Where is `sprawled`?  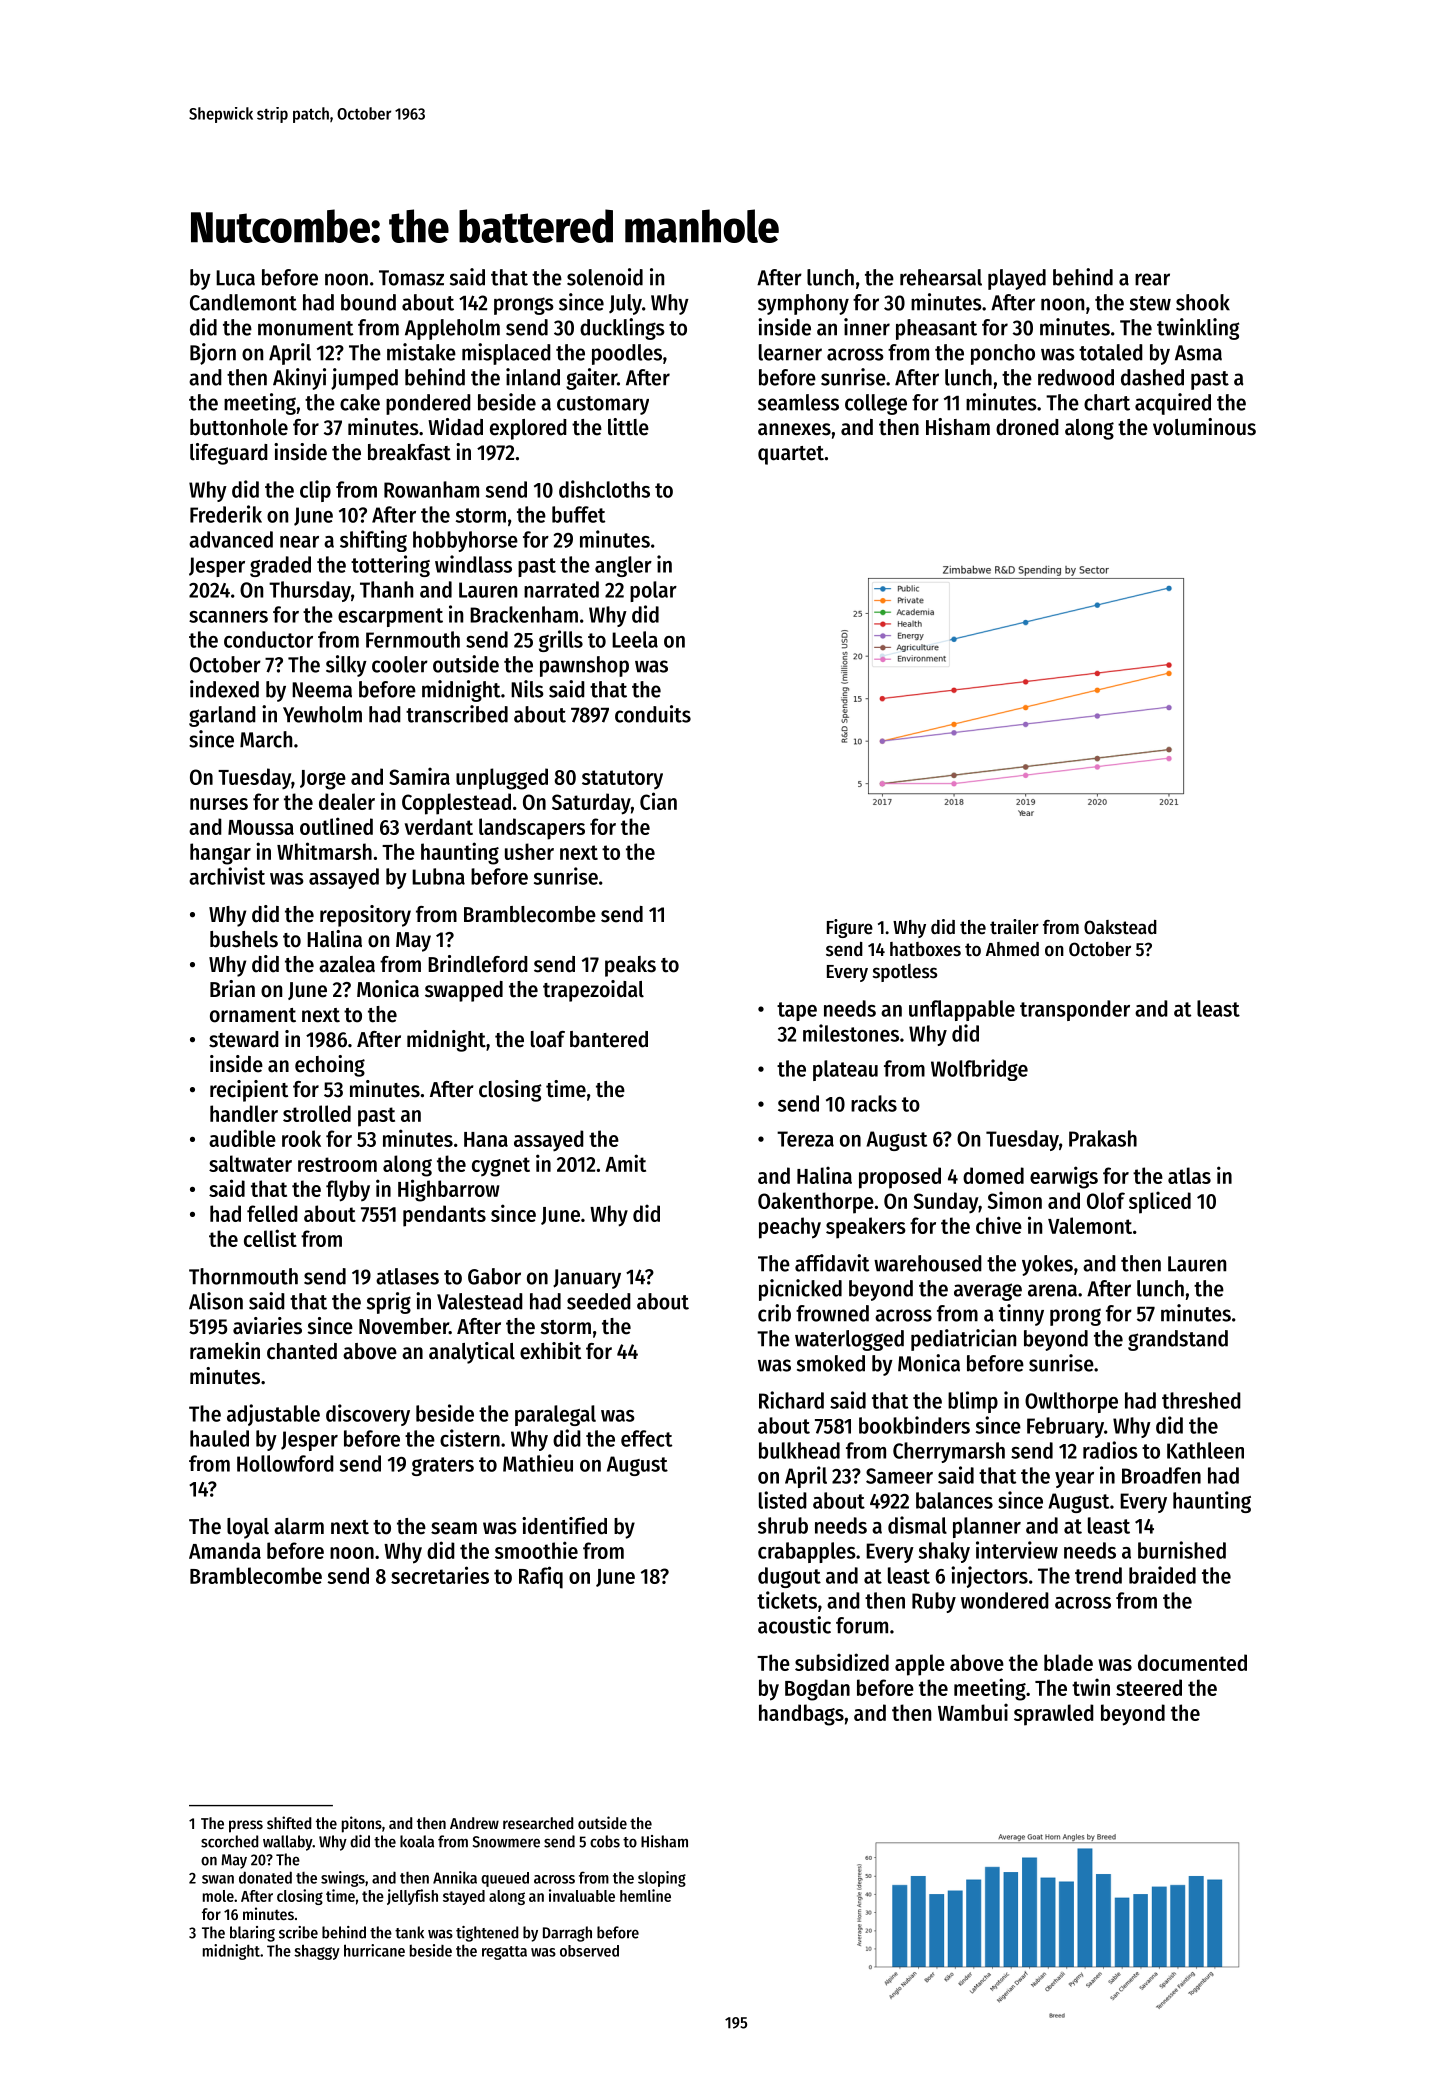 sprawled is located at coordinates (1054, 1715).
